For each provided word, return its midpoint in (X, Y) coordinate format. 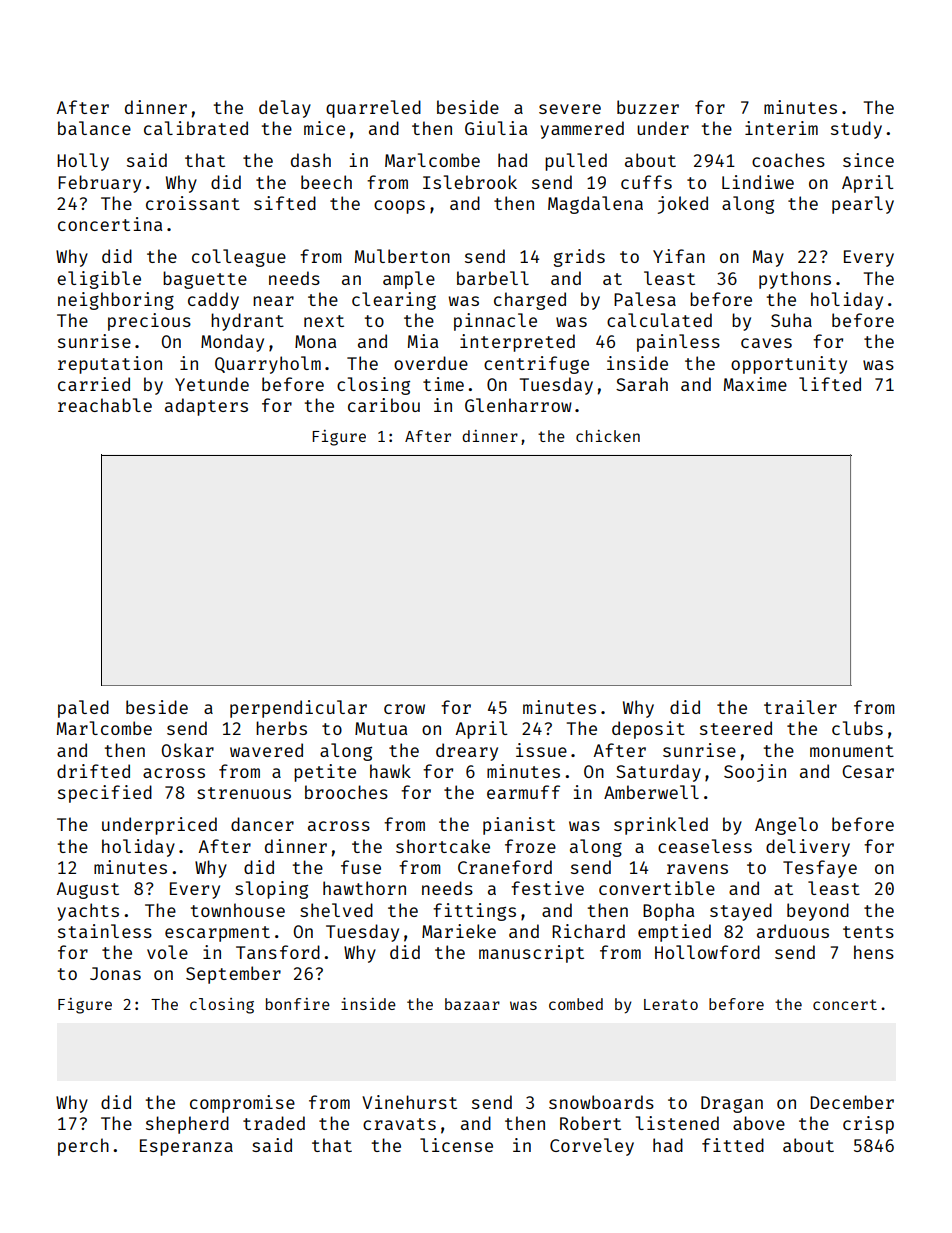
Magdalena (595, 205)
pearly (863, 205)
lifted (830, 384)
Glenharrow (518, 405)
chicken (608, 436)
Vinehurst (409, 1102)
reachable (105, 405)
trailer (800, 707)
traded (274, 1123)
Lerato (671, 1004)
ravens (697, 869)
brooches (346, 792)
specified (105, 794)
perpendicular (298, 709)
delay (285, 109)
